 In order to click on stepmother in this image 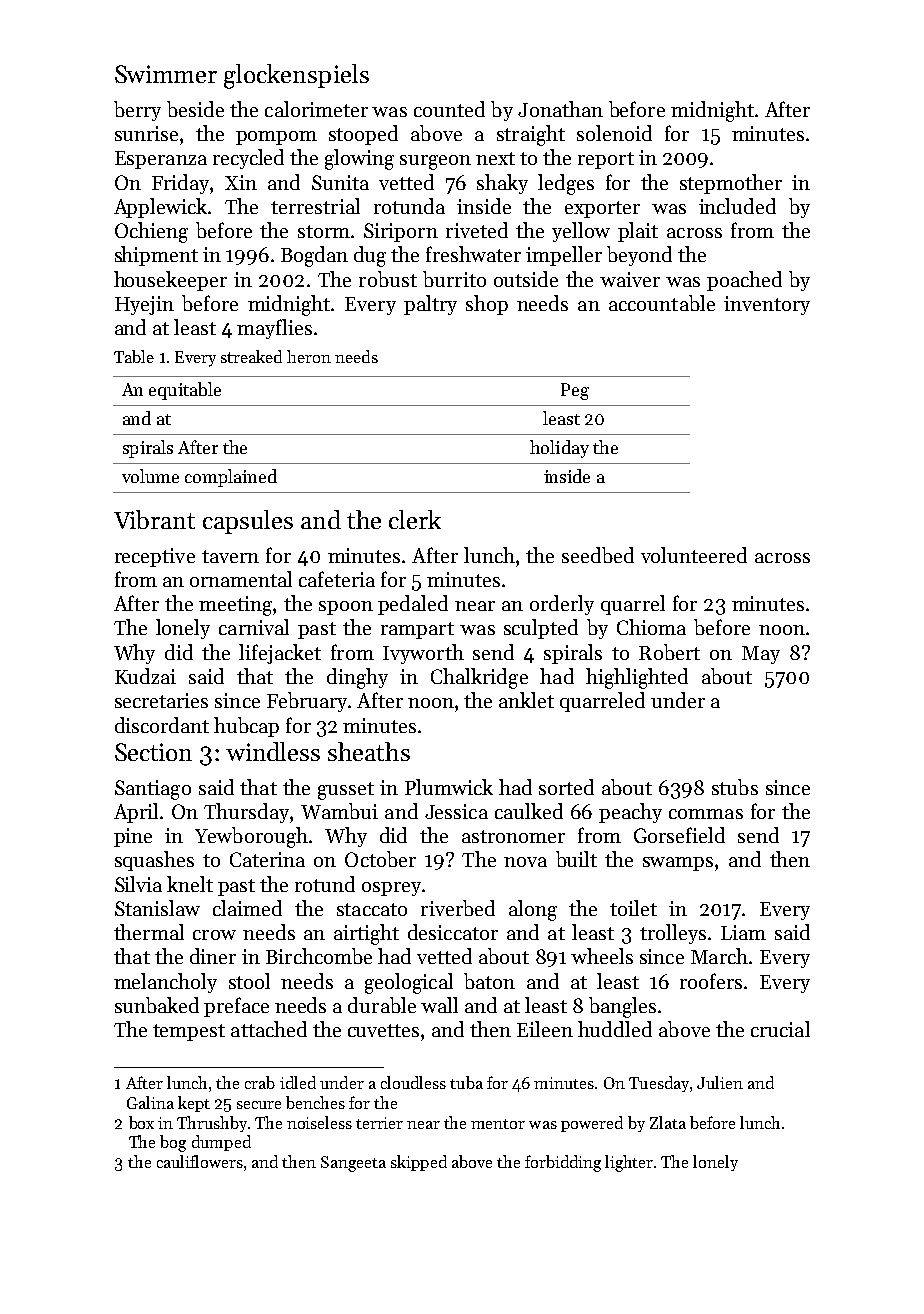, I will do `click(731, 184)`.
